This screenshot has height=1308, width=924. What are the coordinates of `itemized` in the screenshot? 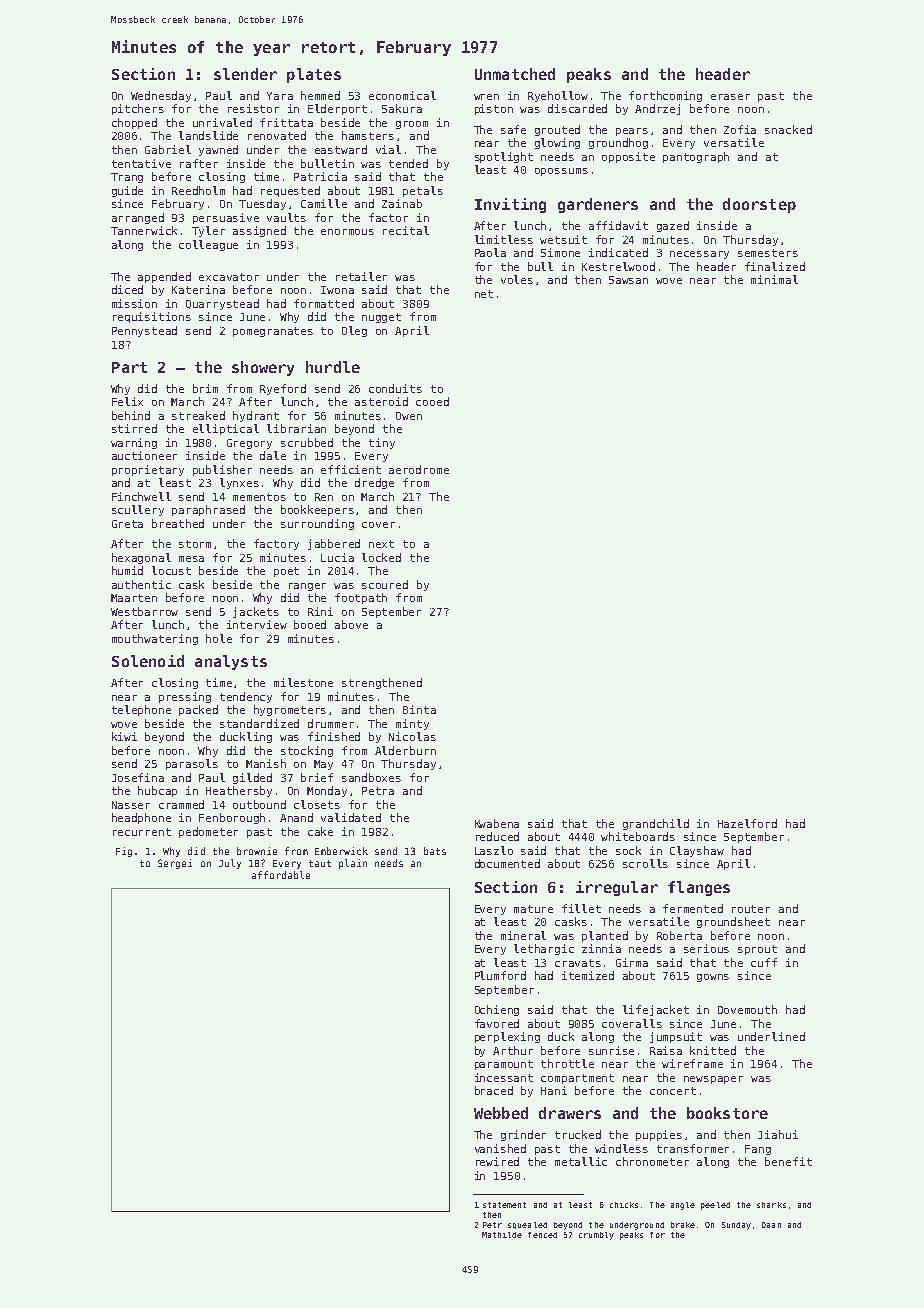 It's located at (588, 975).
